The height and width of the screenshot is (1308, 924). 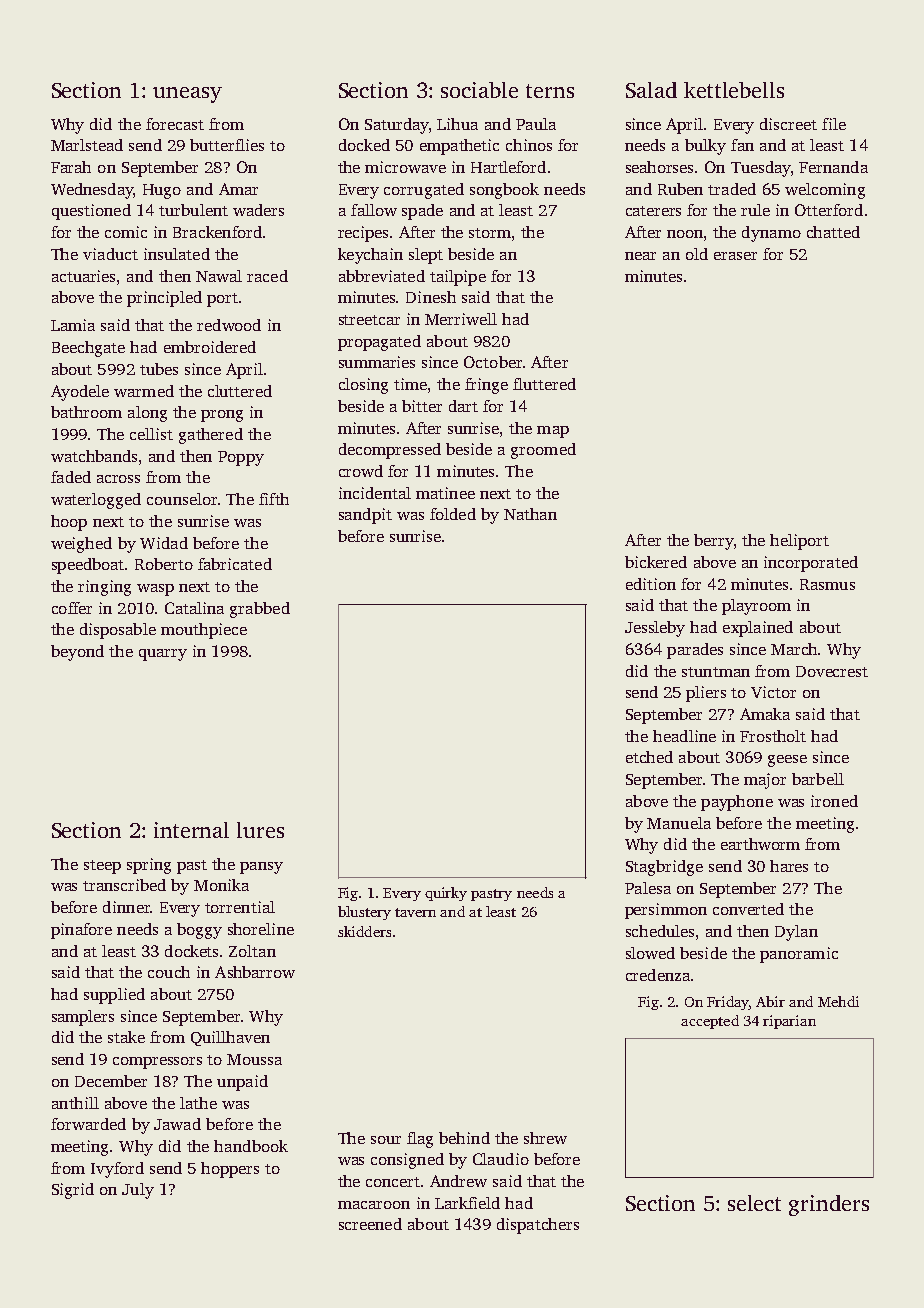 I want to click on eraser, so click(x=735, y=256).
